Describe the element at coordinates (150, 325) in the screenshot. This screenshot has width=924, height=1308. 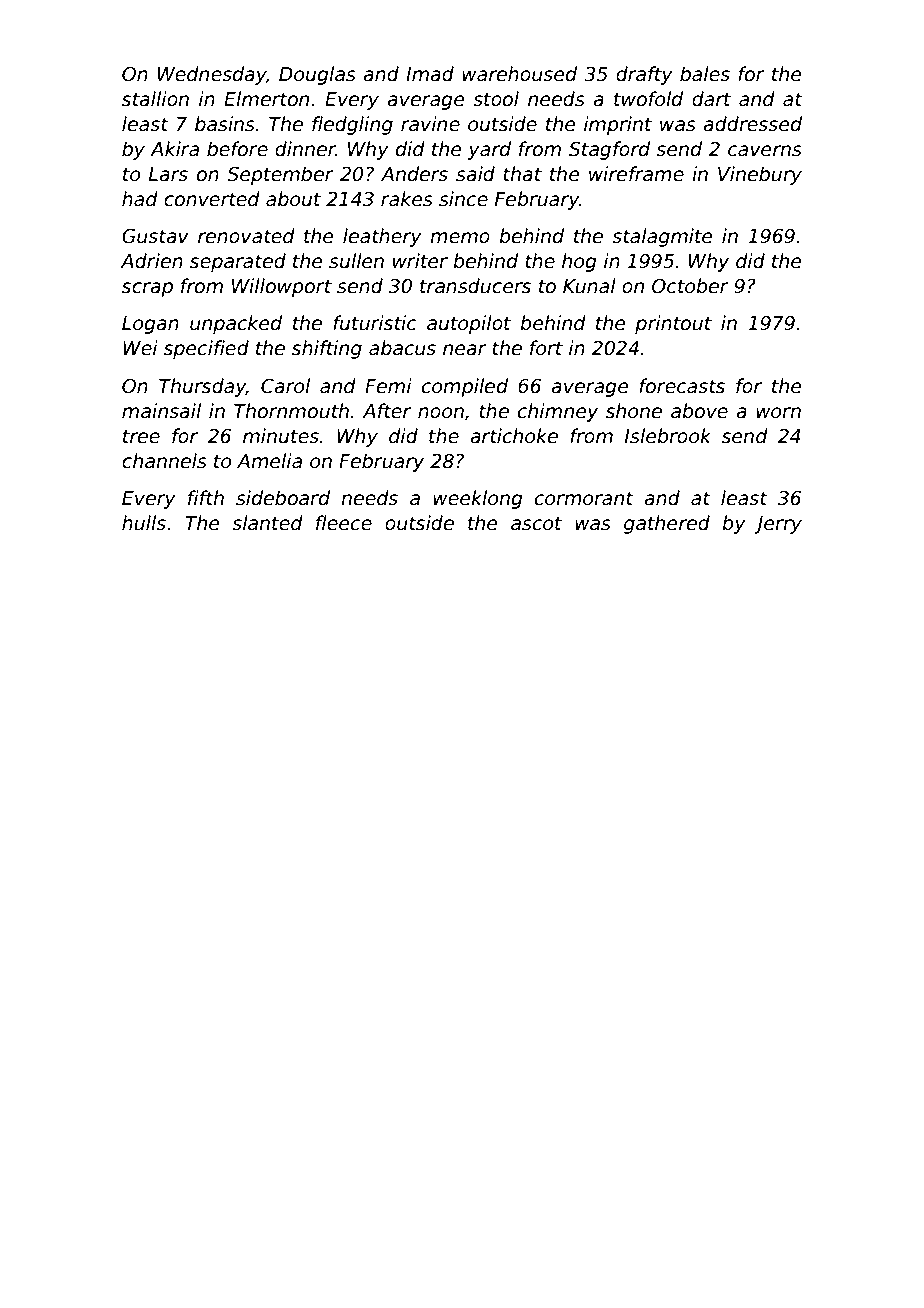
I see `Logan` at that location.
